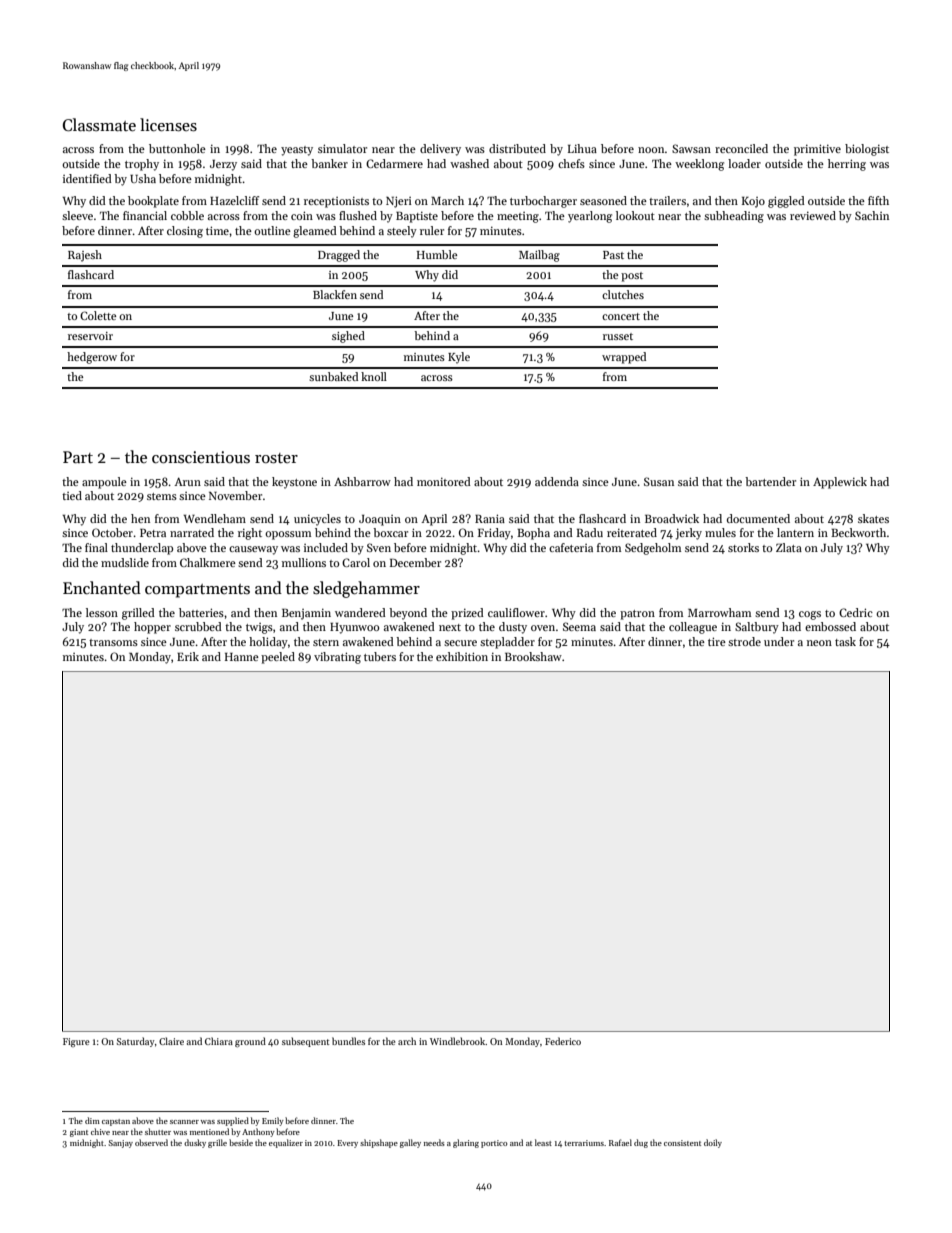  I want to click on Sachin, so click(872, 215).
